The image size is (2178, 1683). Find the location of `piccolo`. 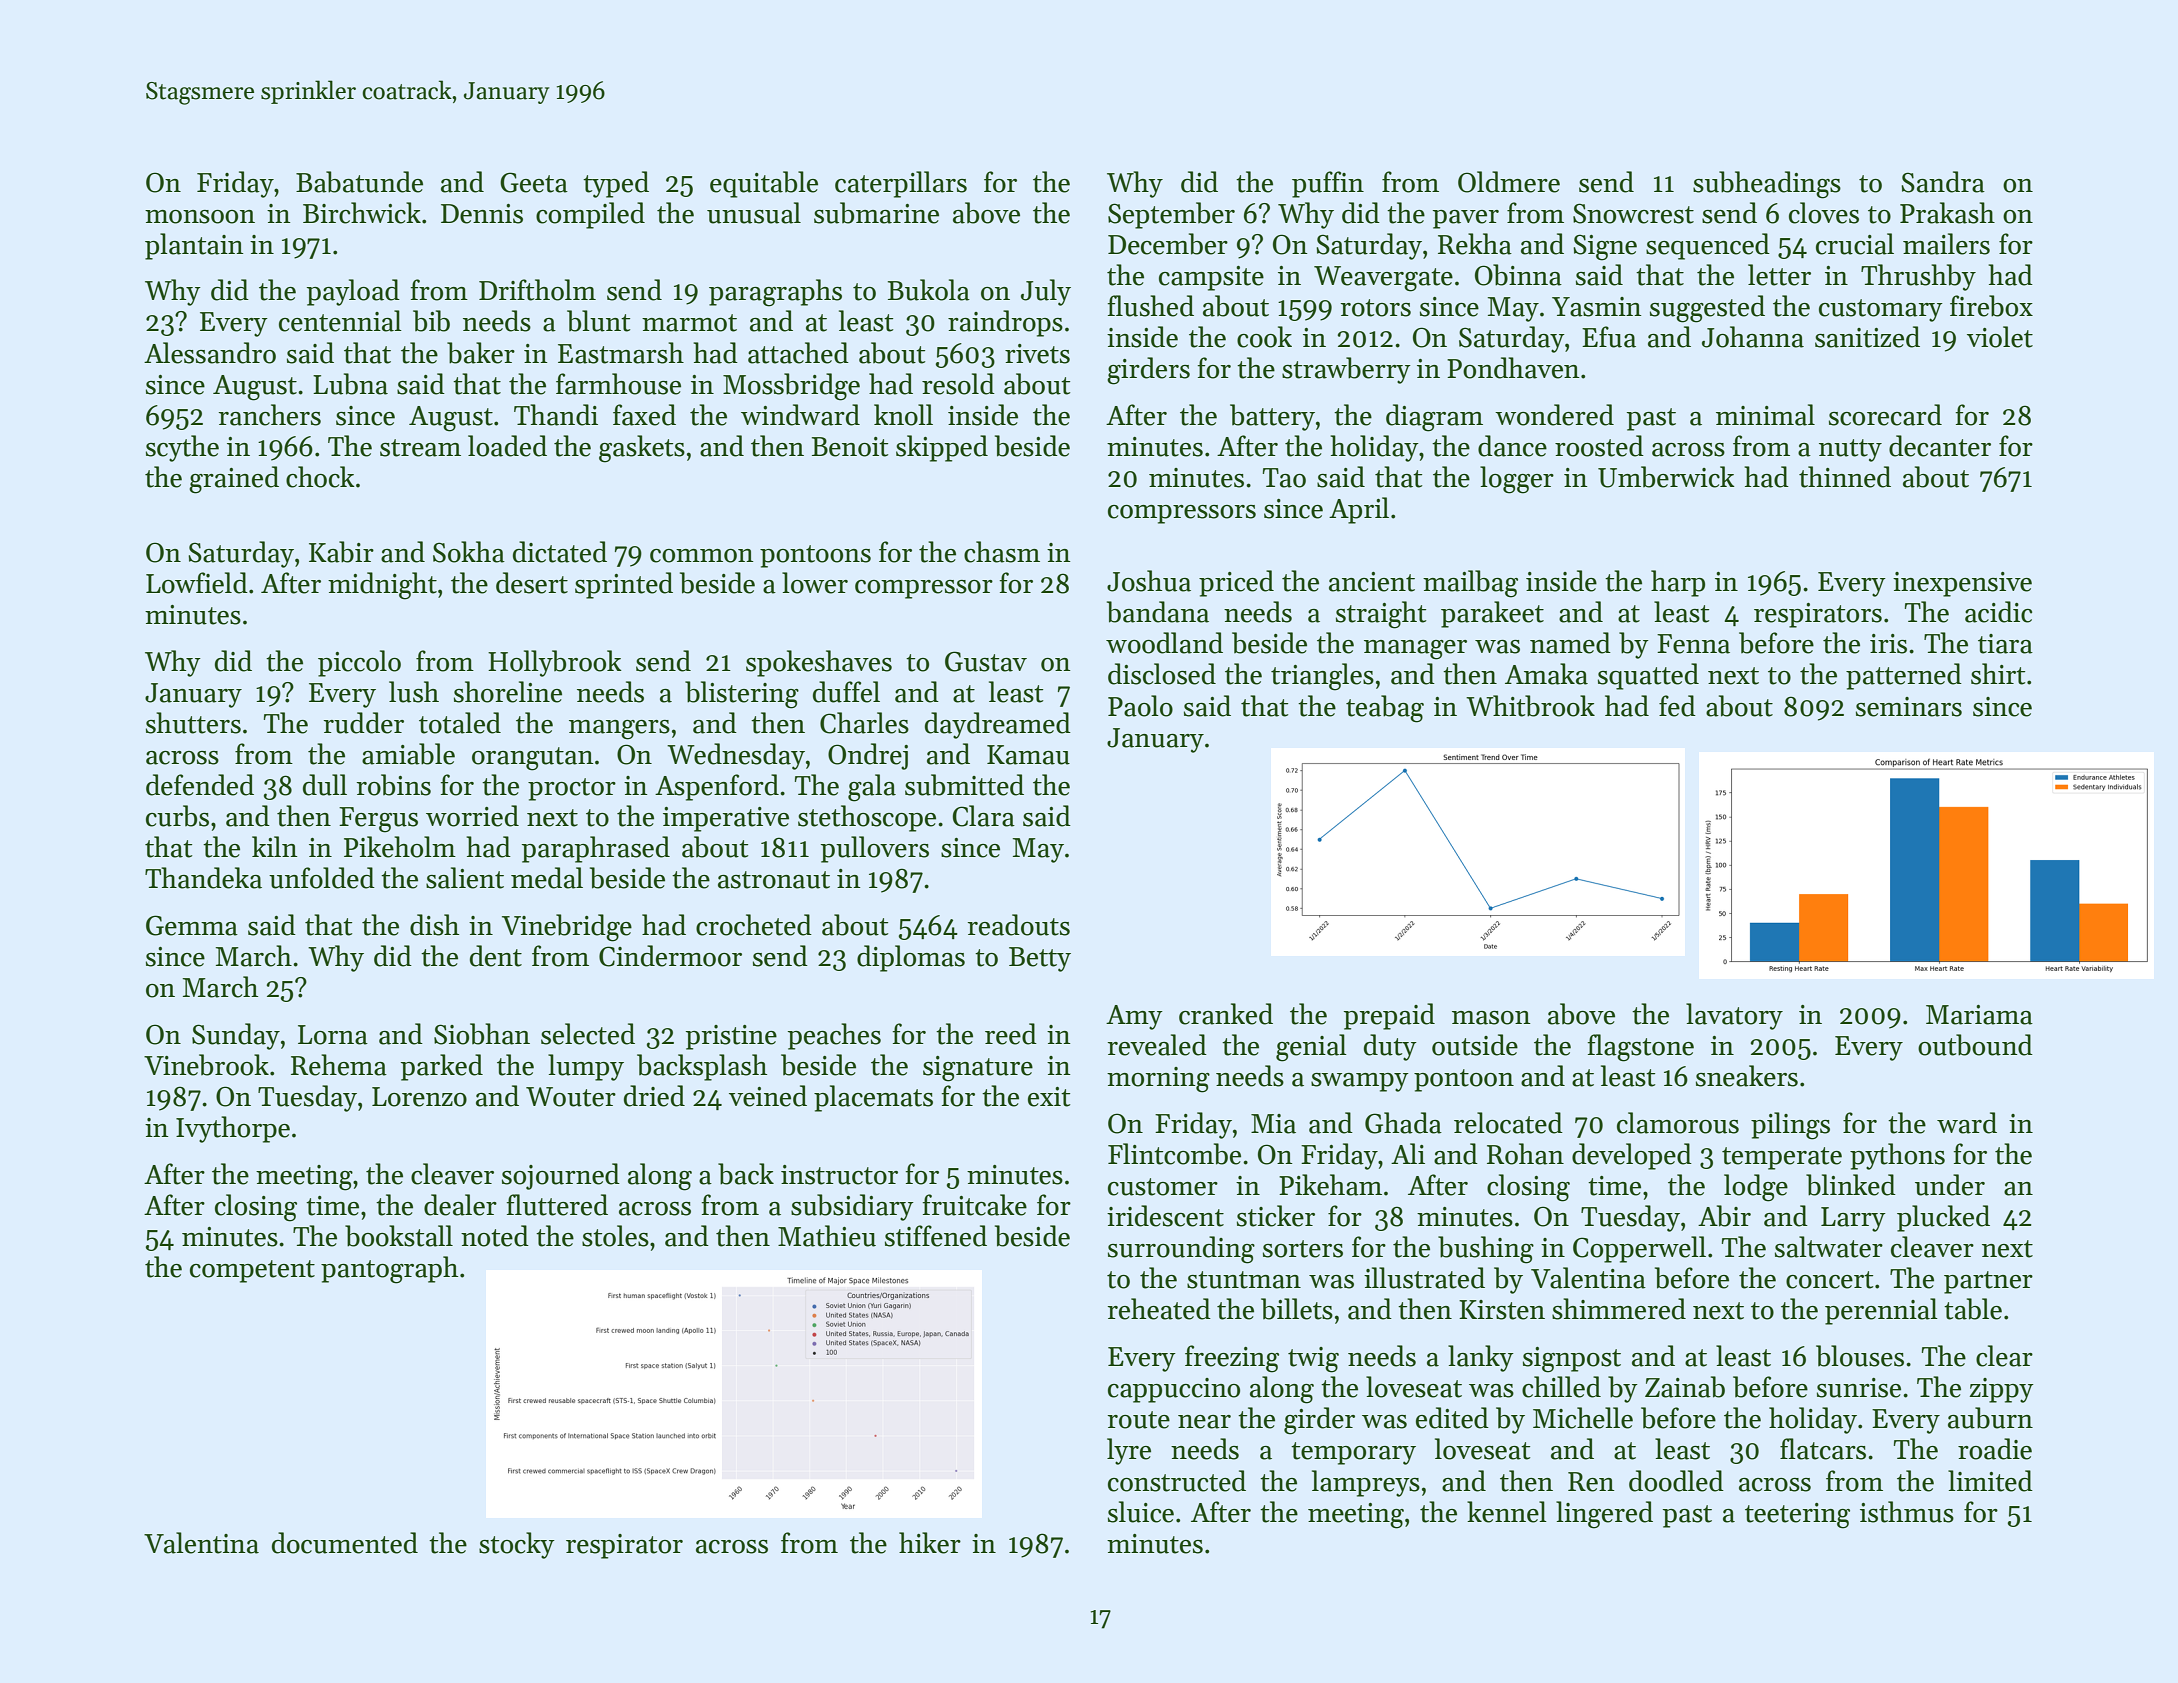

piccolo is located at coordinates (359, 663).
